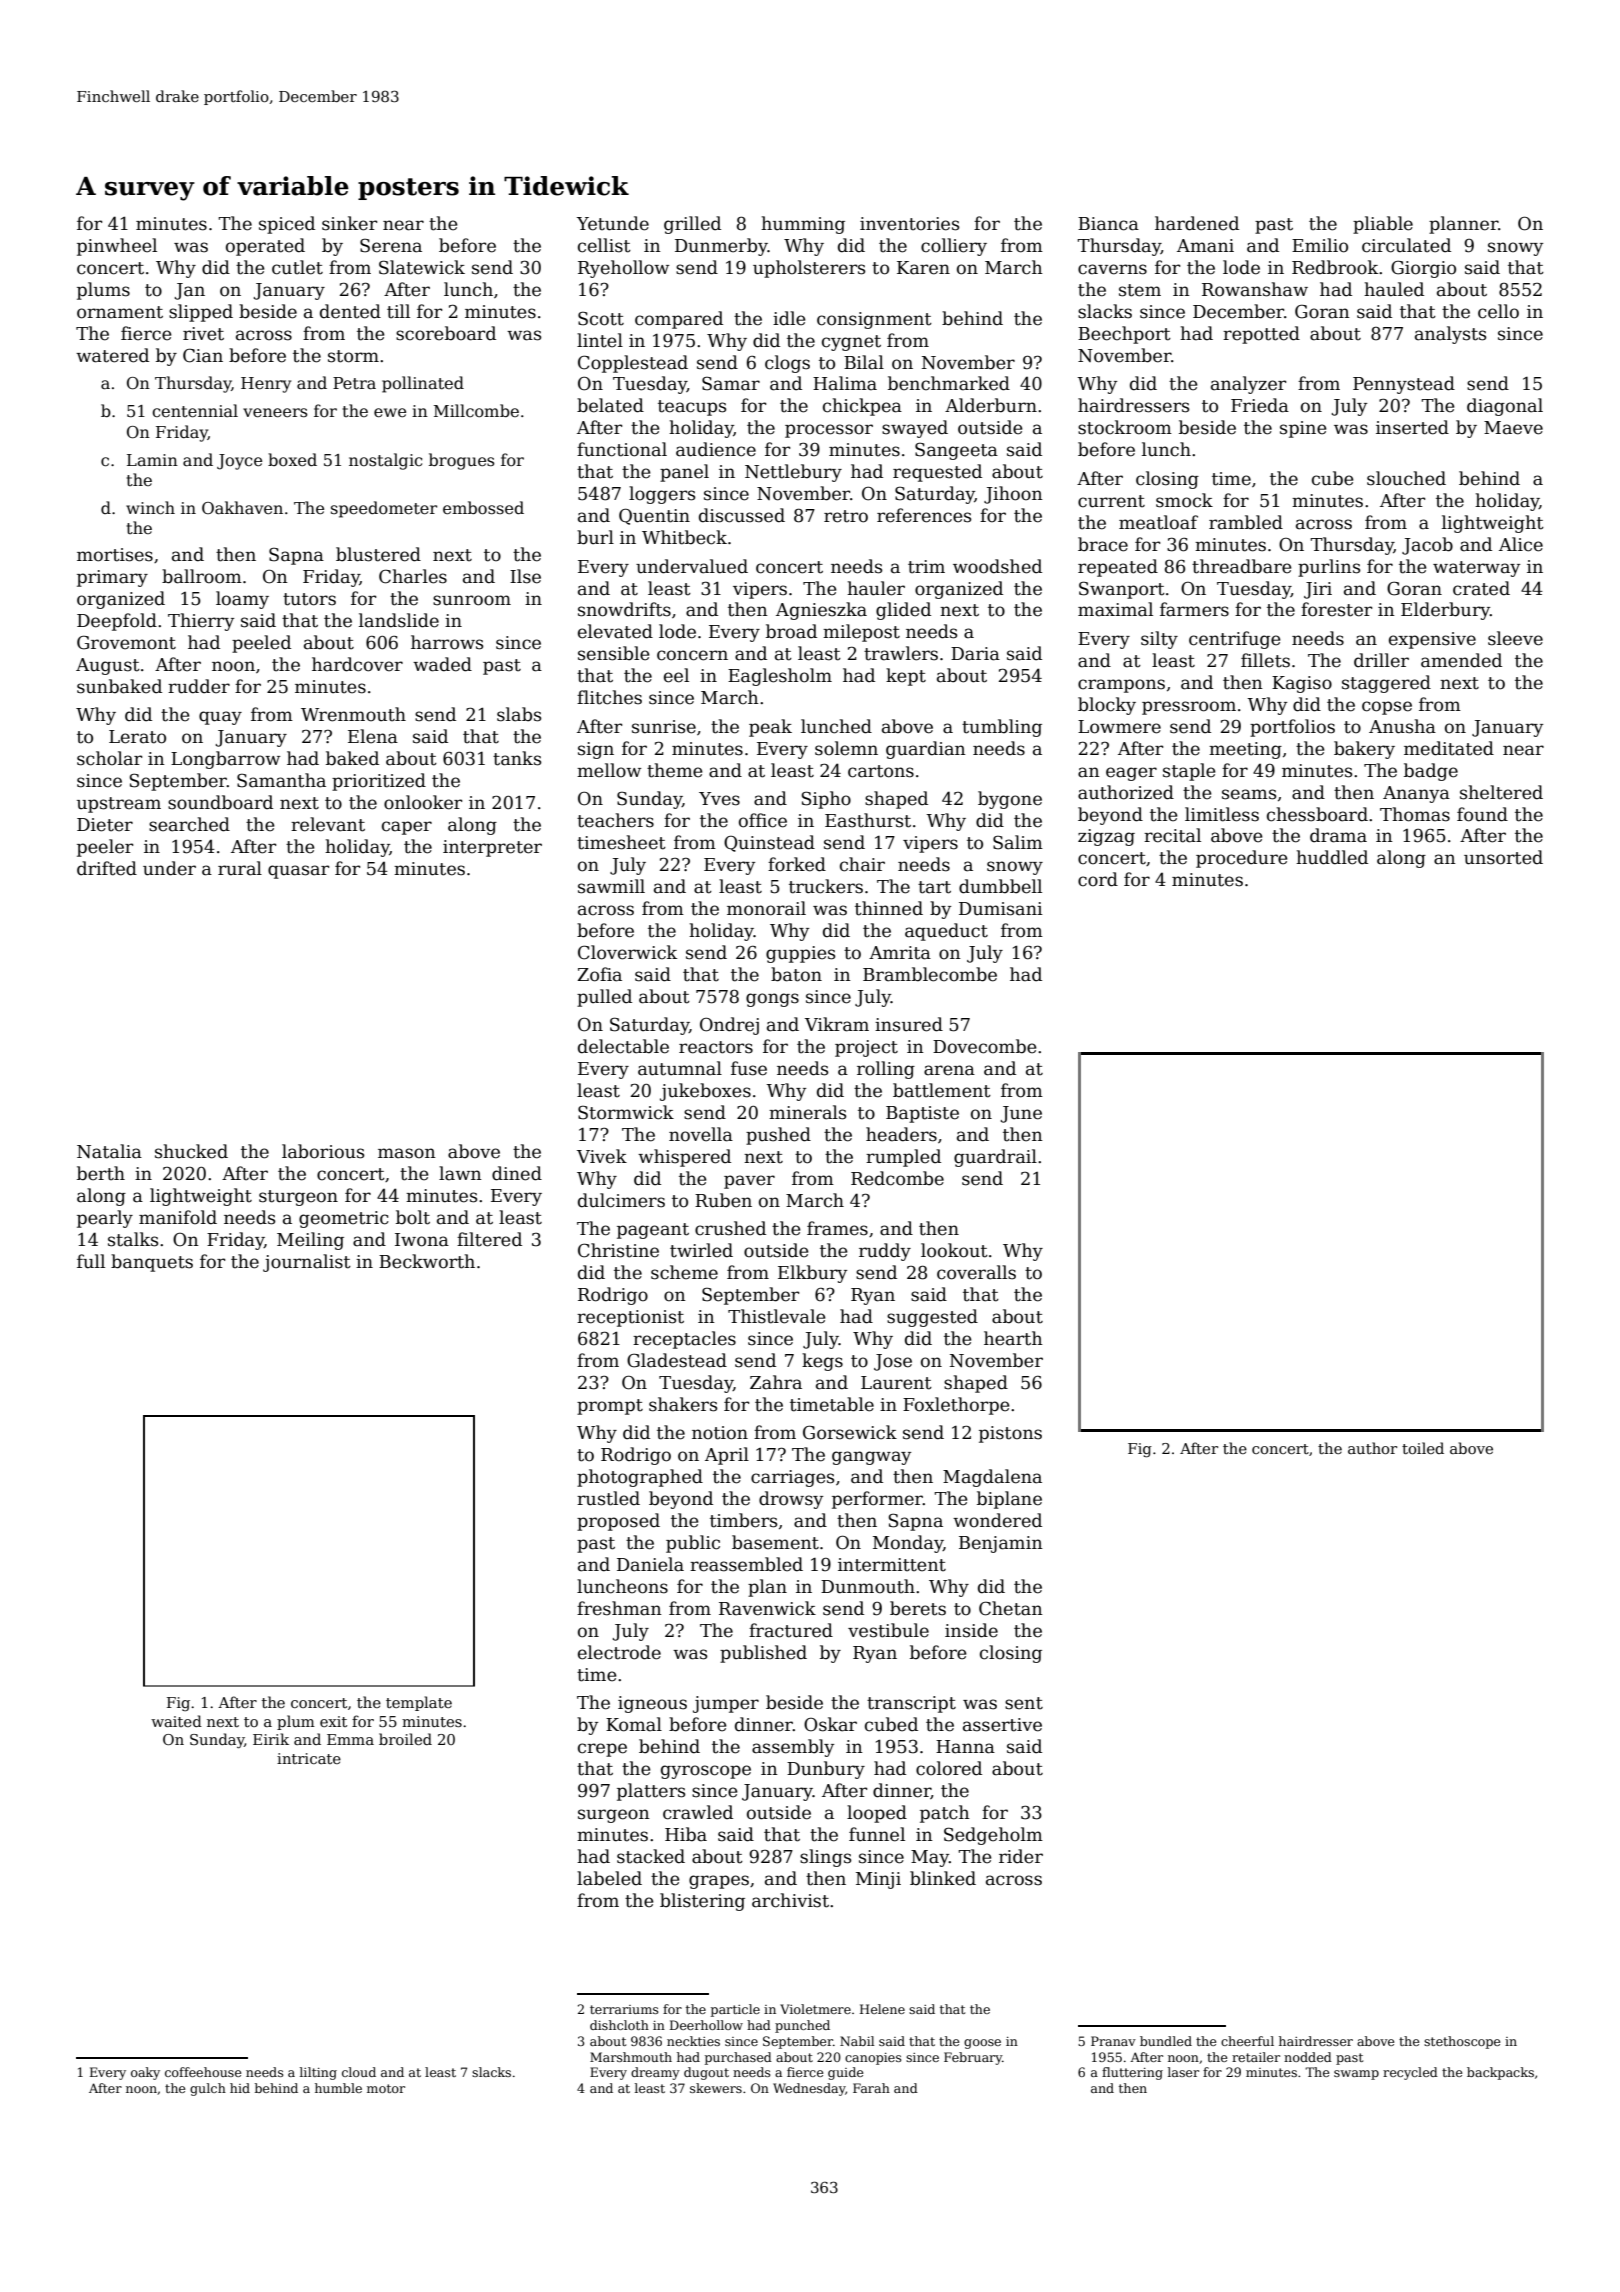 The image size is (1620, 2292). Describe the element at coordinates (897, 1178) in the image. I see `Redcombe` at that location.
